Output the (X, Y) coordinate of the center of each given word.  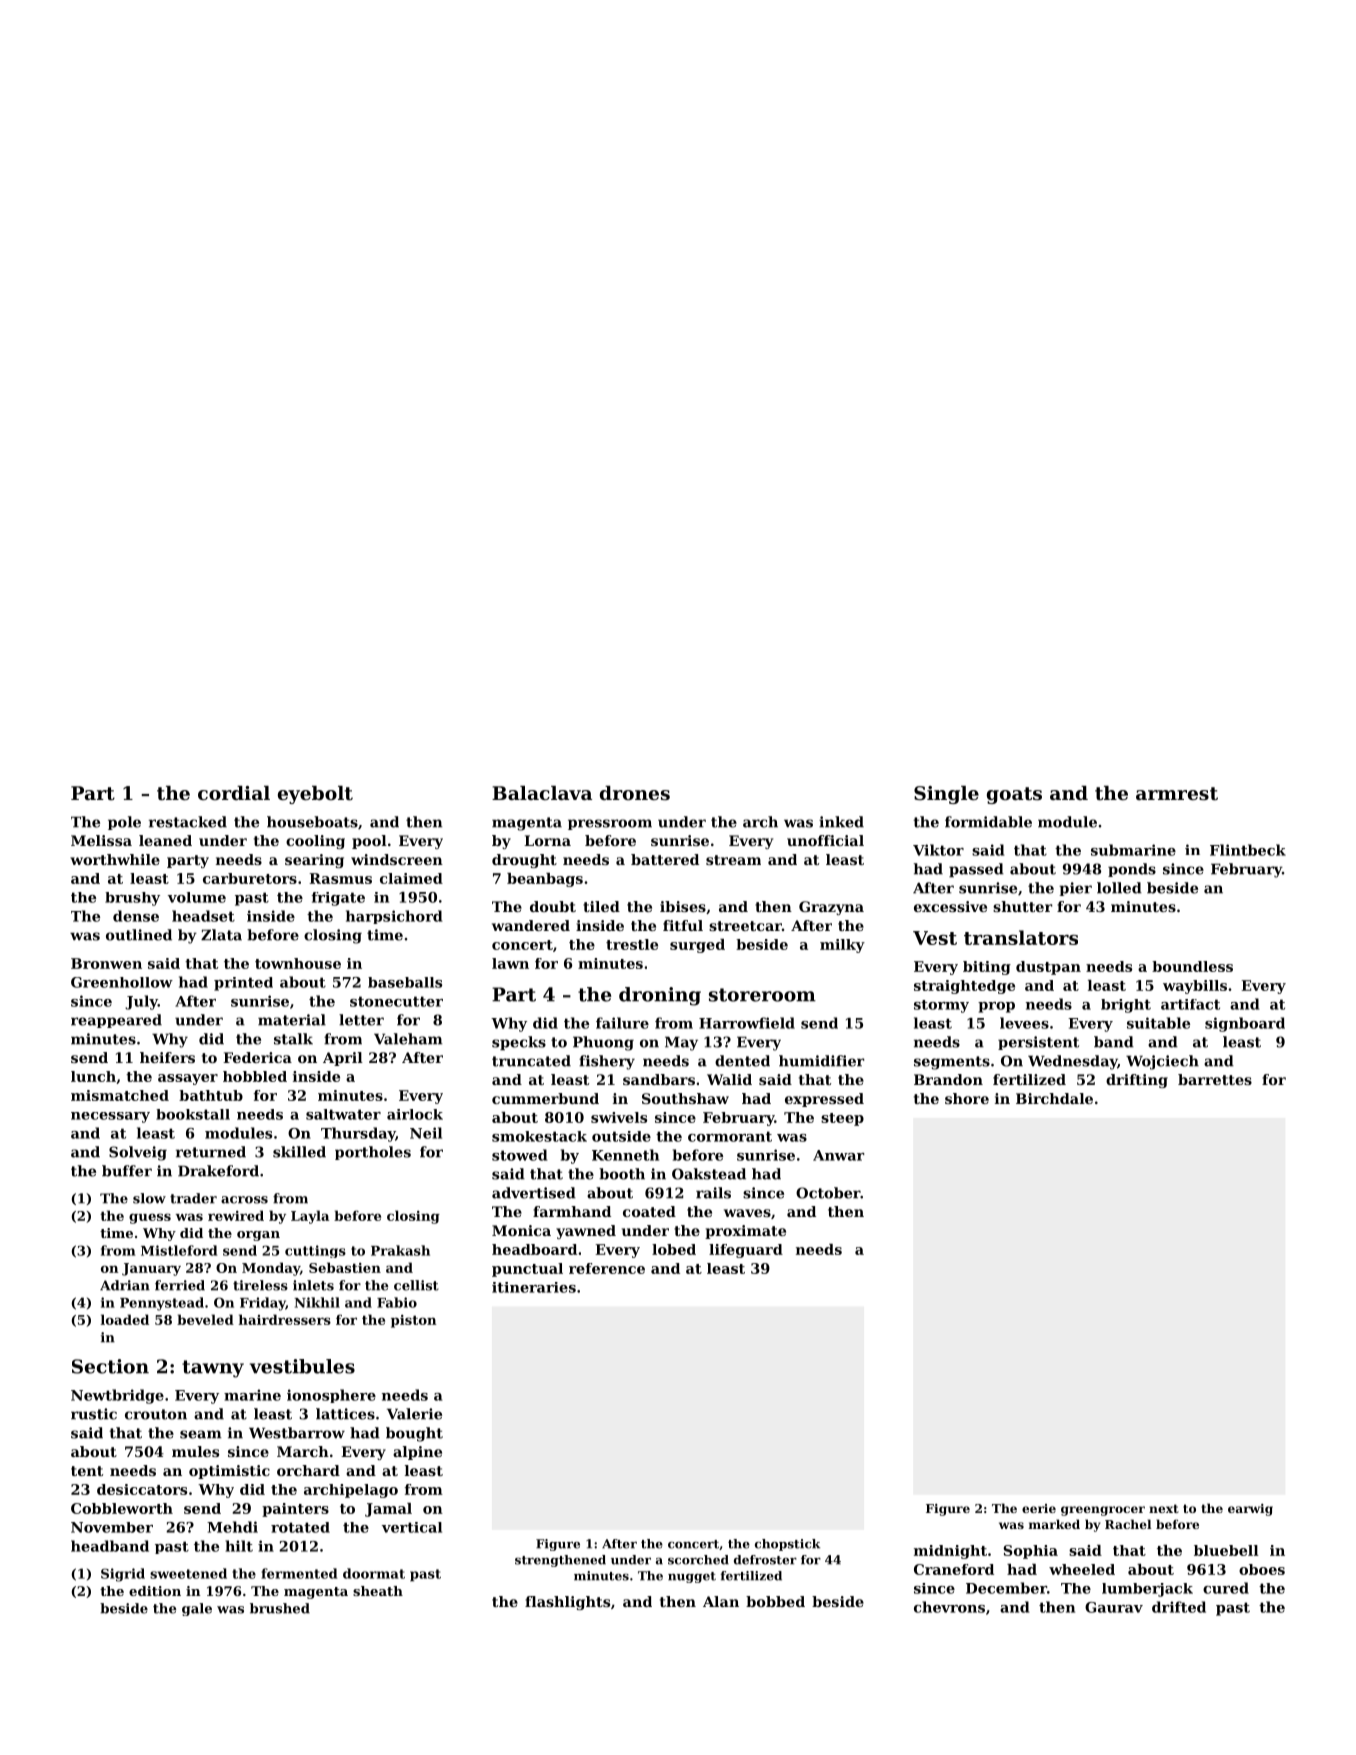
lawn (510, 963)
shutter (1022, 906)
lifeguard (746, 1251)
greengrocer (1103, 1511)
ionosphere (331, 1396)
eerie (1039, 1508)
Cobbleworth (122, 1508)
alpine (417, 1453)
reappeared (116, 1021)
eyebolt (315, 795)
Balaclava (542, 793)
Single (946, 795)
